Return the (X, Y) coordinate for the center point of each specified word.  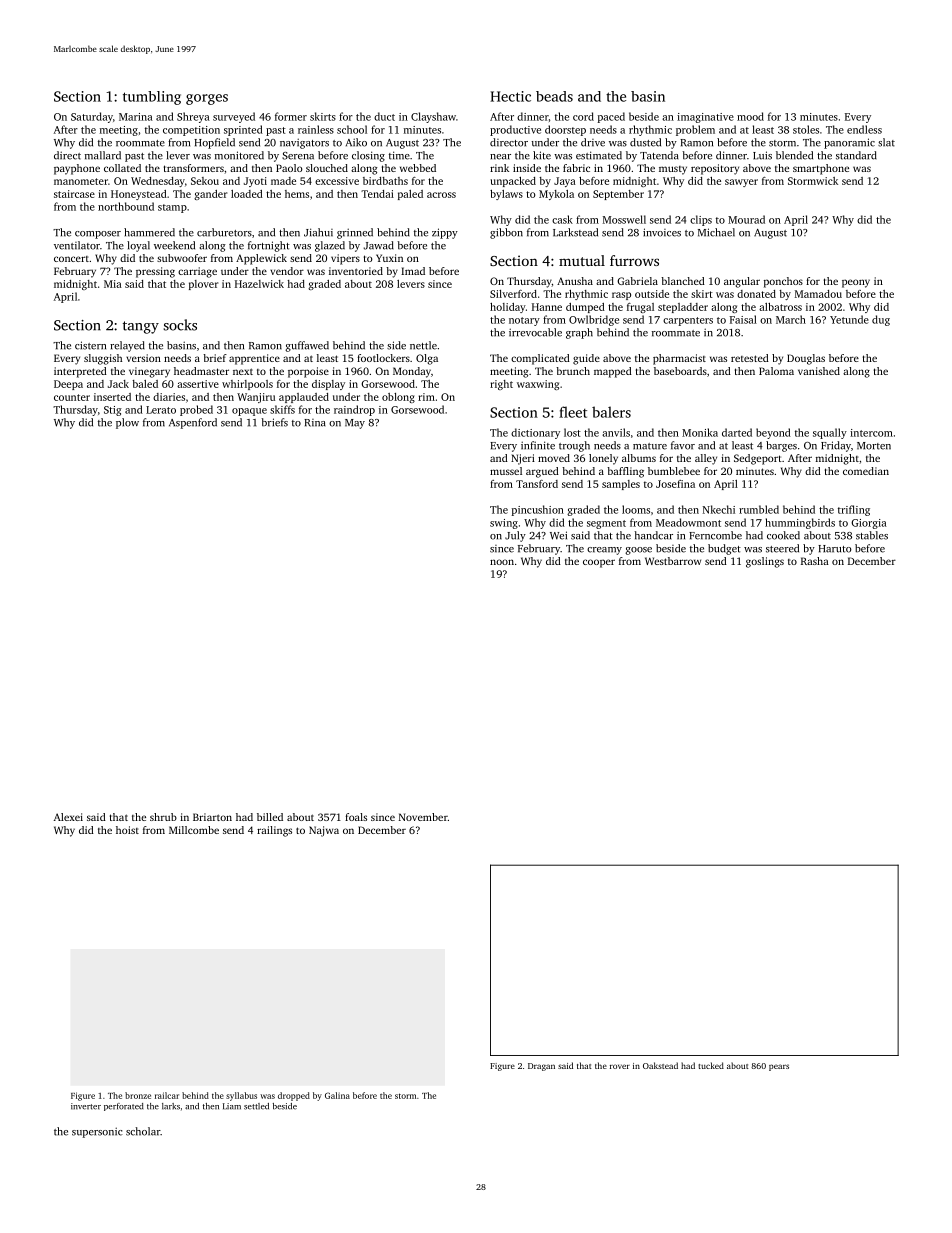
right (501, 385)
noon (502, 562)
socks (180, 325)
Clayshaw (433, 117)
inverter (86, 1106)
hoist (127, 830)
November (423, 817)
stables (872, 535)
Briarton (212, 817)
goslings (765, 562)
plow (127, 423)
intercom (871, 433)
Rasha (815, 561)
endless (864, 129)
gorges (207, 99)
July (515, 536)
